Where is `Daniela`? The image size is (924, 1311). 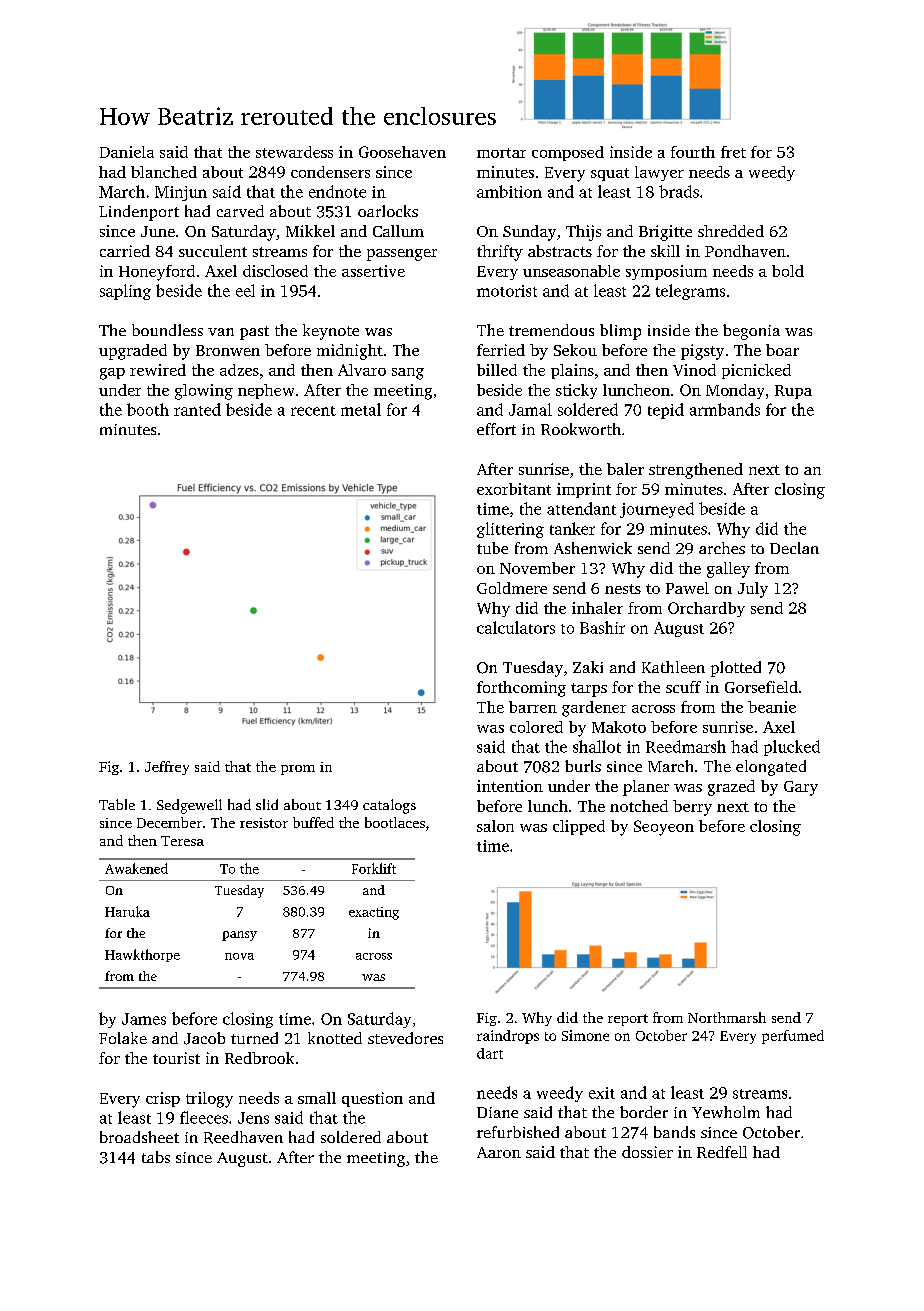 Daniela is located at coordinates (127, 152).
